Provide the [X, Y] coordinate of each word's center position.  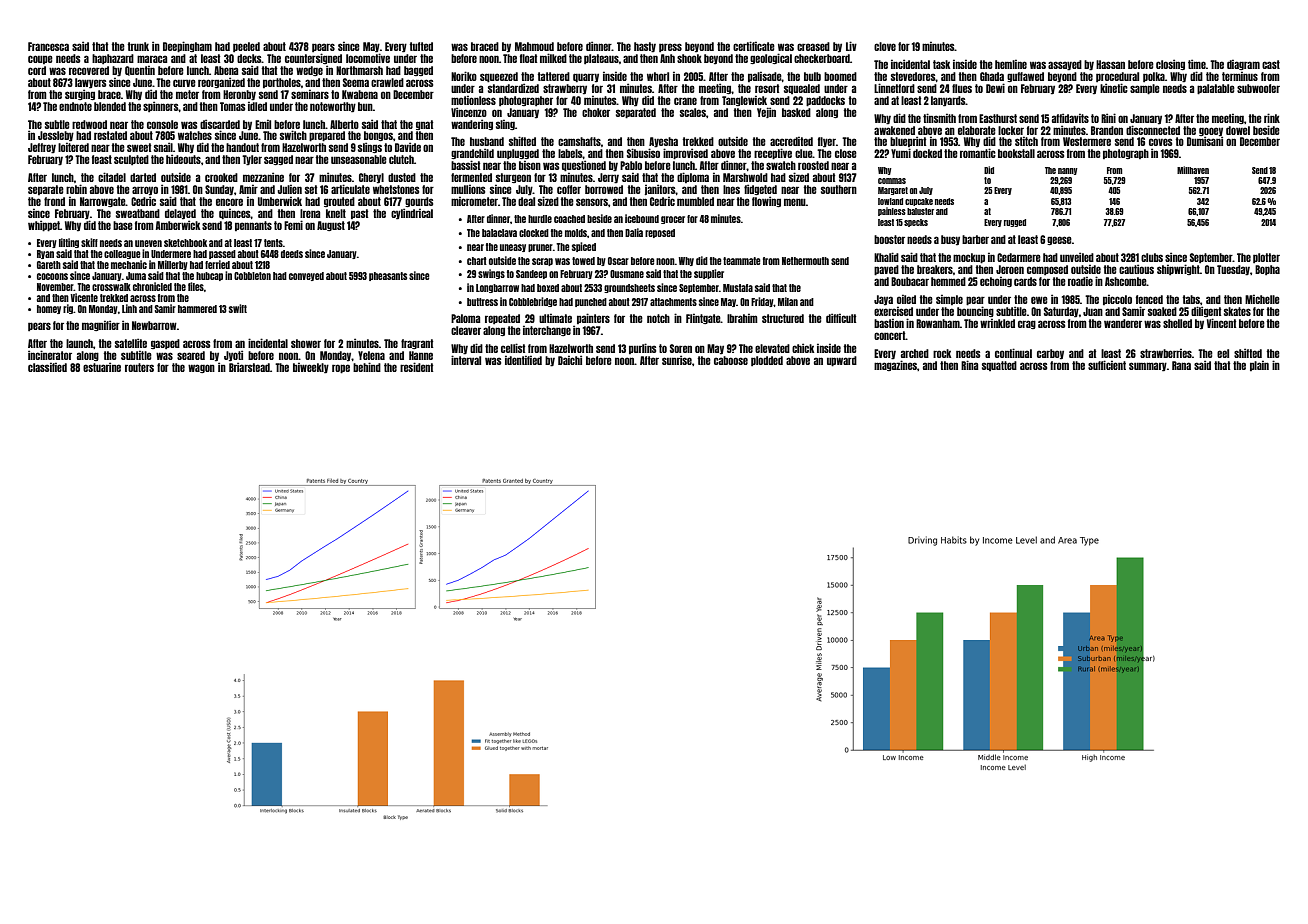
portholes [282, 83]
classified [47, 367]
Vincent [1221, 323]
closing [1170, 64]
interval [466, 360]
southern [839, 189]
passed [222, 254]
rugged [1015, 223]
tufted [421, 46]
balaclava [499, 233]
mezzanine [263, 177]
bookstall [1016, 153]
